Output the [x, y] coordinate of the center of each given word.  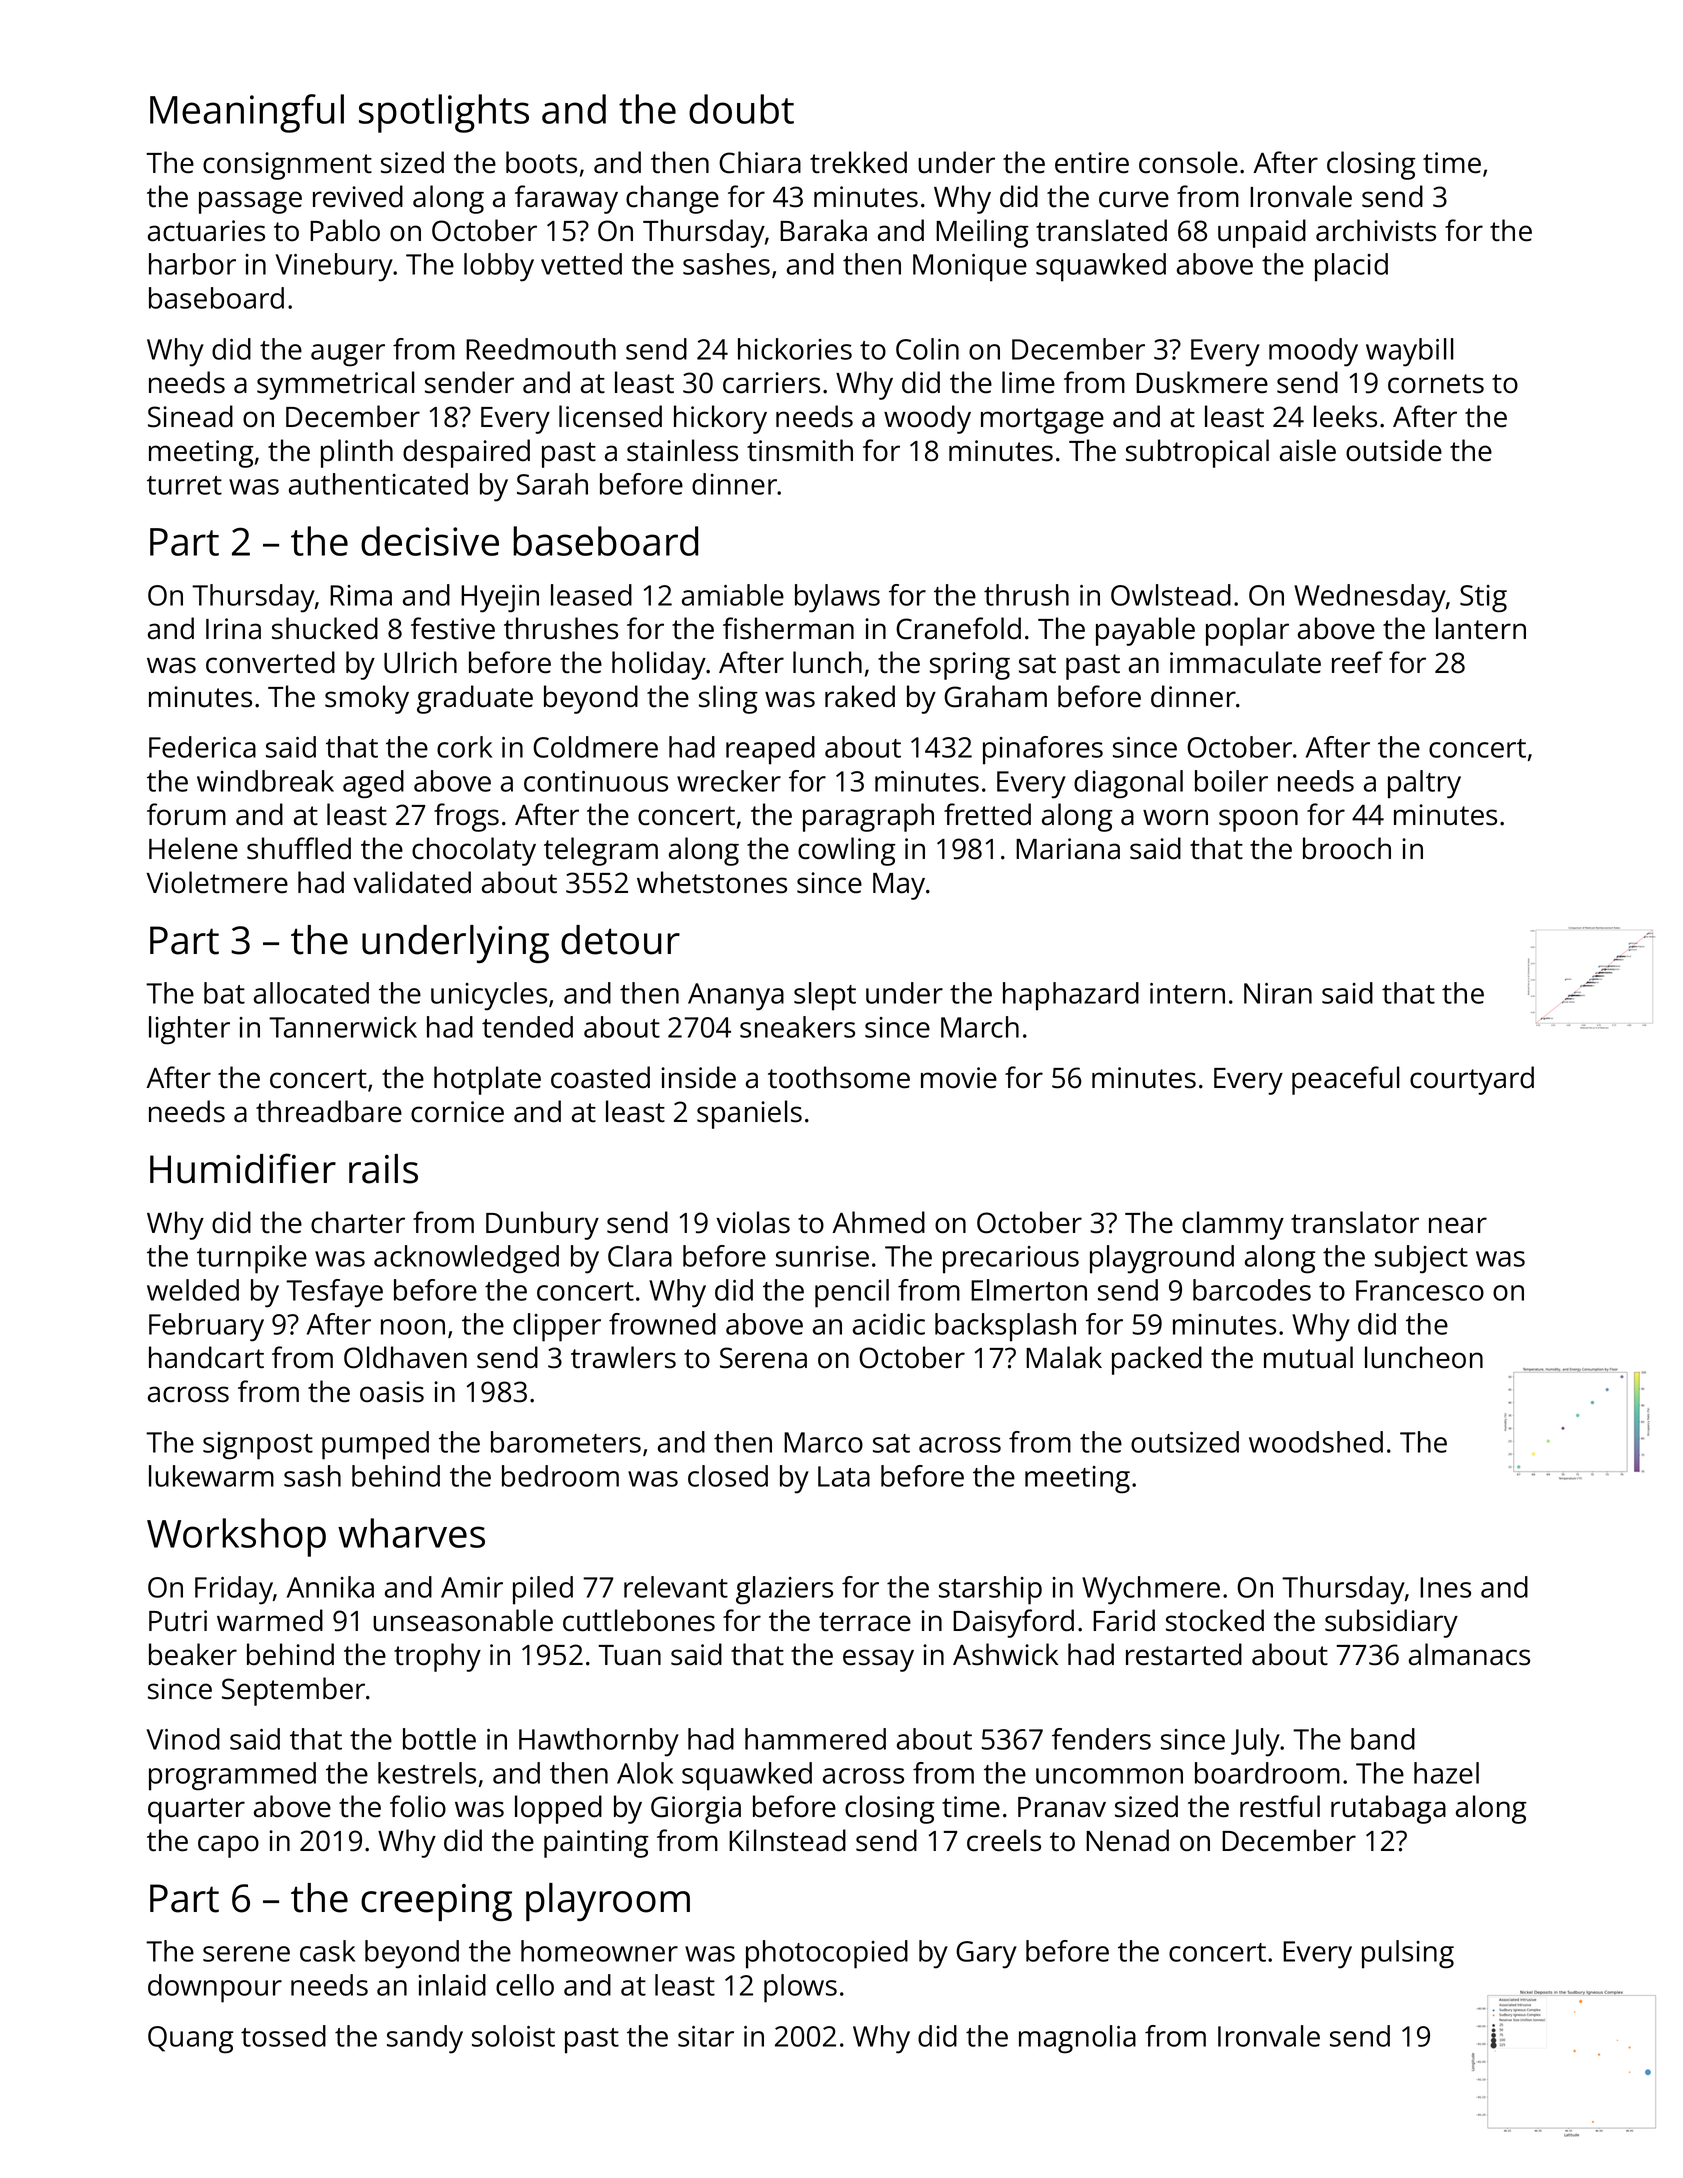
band [1383, 1739]
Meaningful [247, 113]
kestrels [427, 1773]
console [1188, 162]
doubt [741, 109]
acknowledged [466, 1259]
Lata [844, 1476]
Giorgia [696, 1810]
